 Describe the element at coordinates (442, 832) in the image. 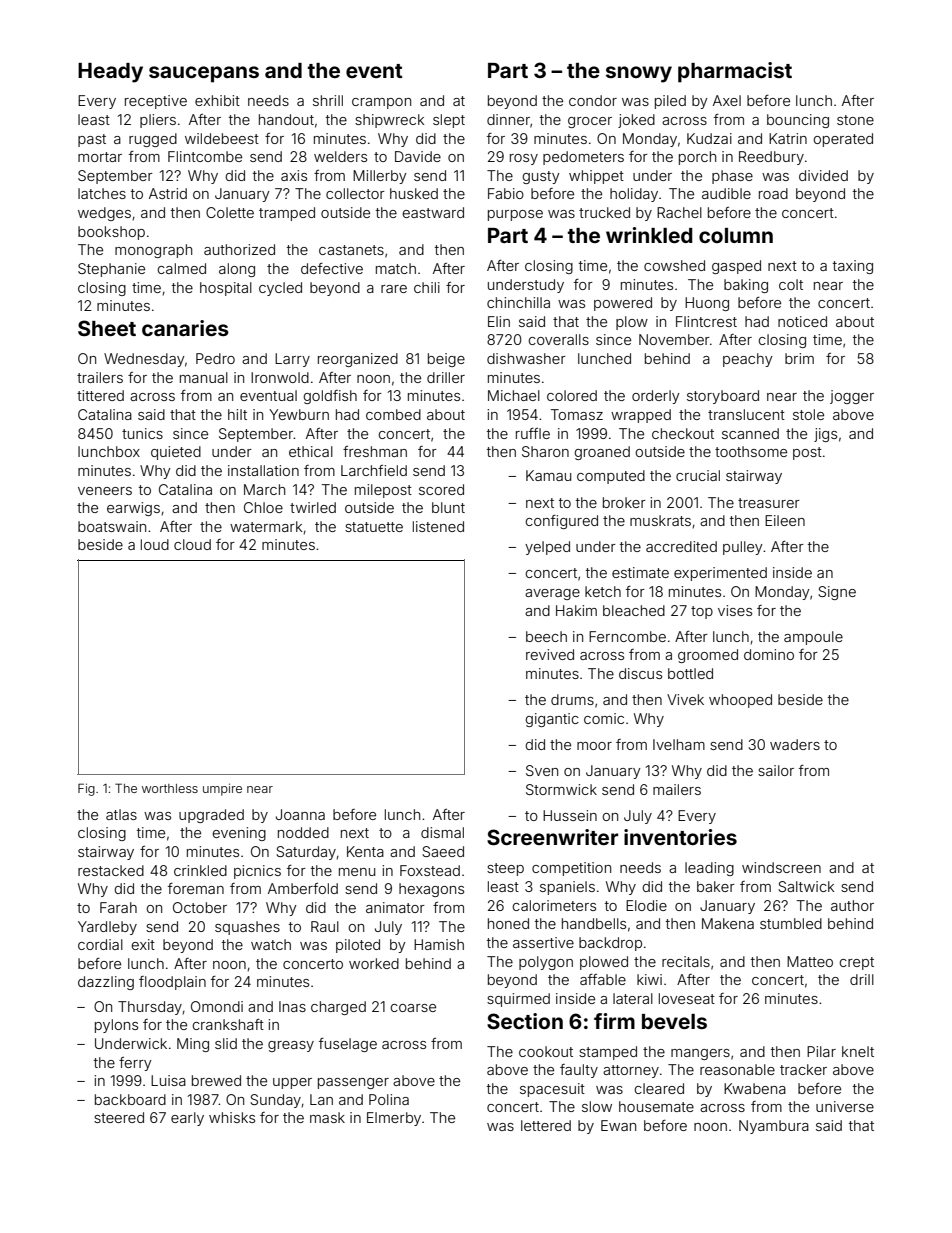

I see `dismal` at that location.
